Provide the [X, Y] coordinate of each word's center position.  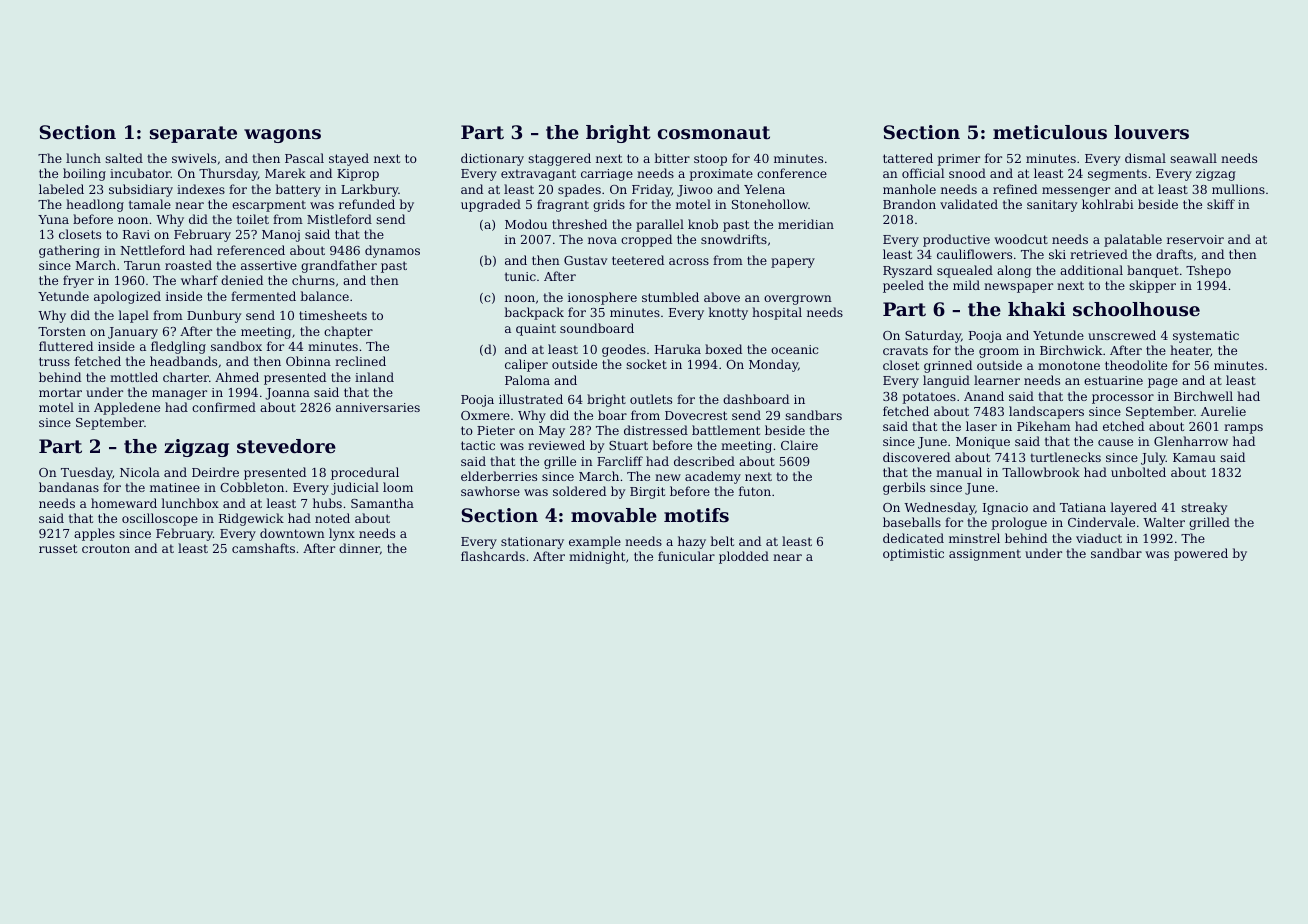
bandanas [69, 487]
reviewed [556, 445]
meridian [806, 224]
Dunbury [214, 316]
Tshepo [1208, 271]
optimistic [913, 555]
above [722, 297]
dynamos [392, 251]
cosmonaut [714, 133]
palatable [1133, 240]
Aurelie [1223, 411]
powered [1201, 554]
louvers [1151, 132]
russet [58, 548]
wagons [282, 136]
